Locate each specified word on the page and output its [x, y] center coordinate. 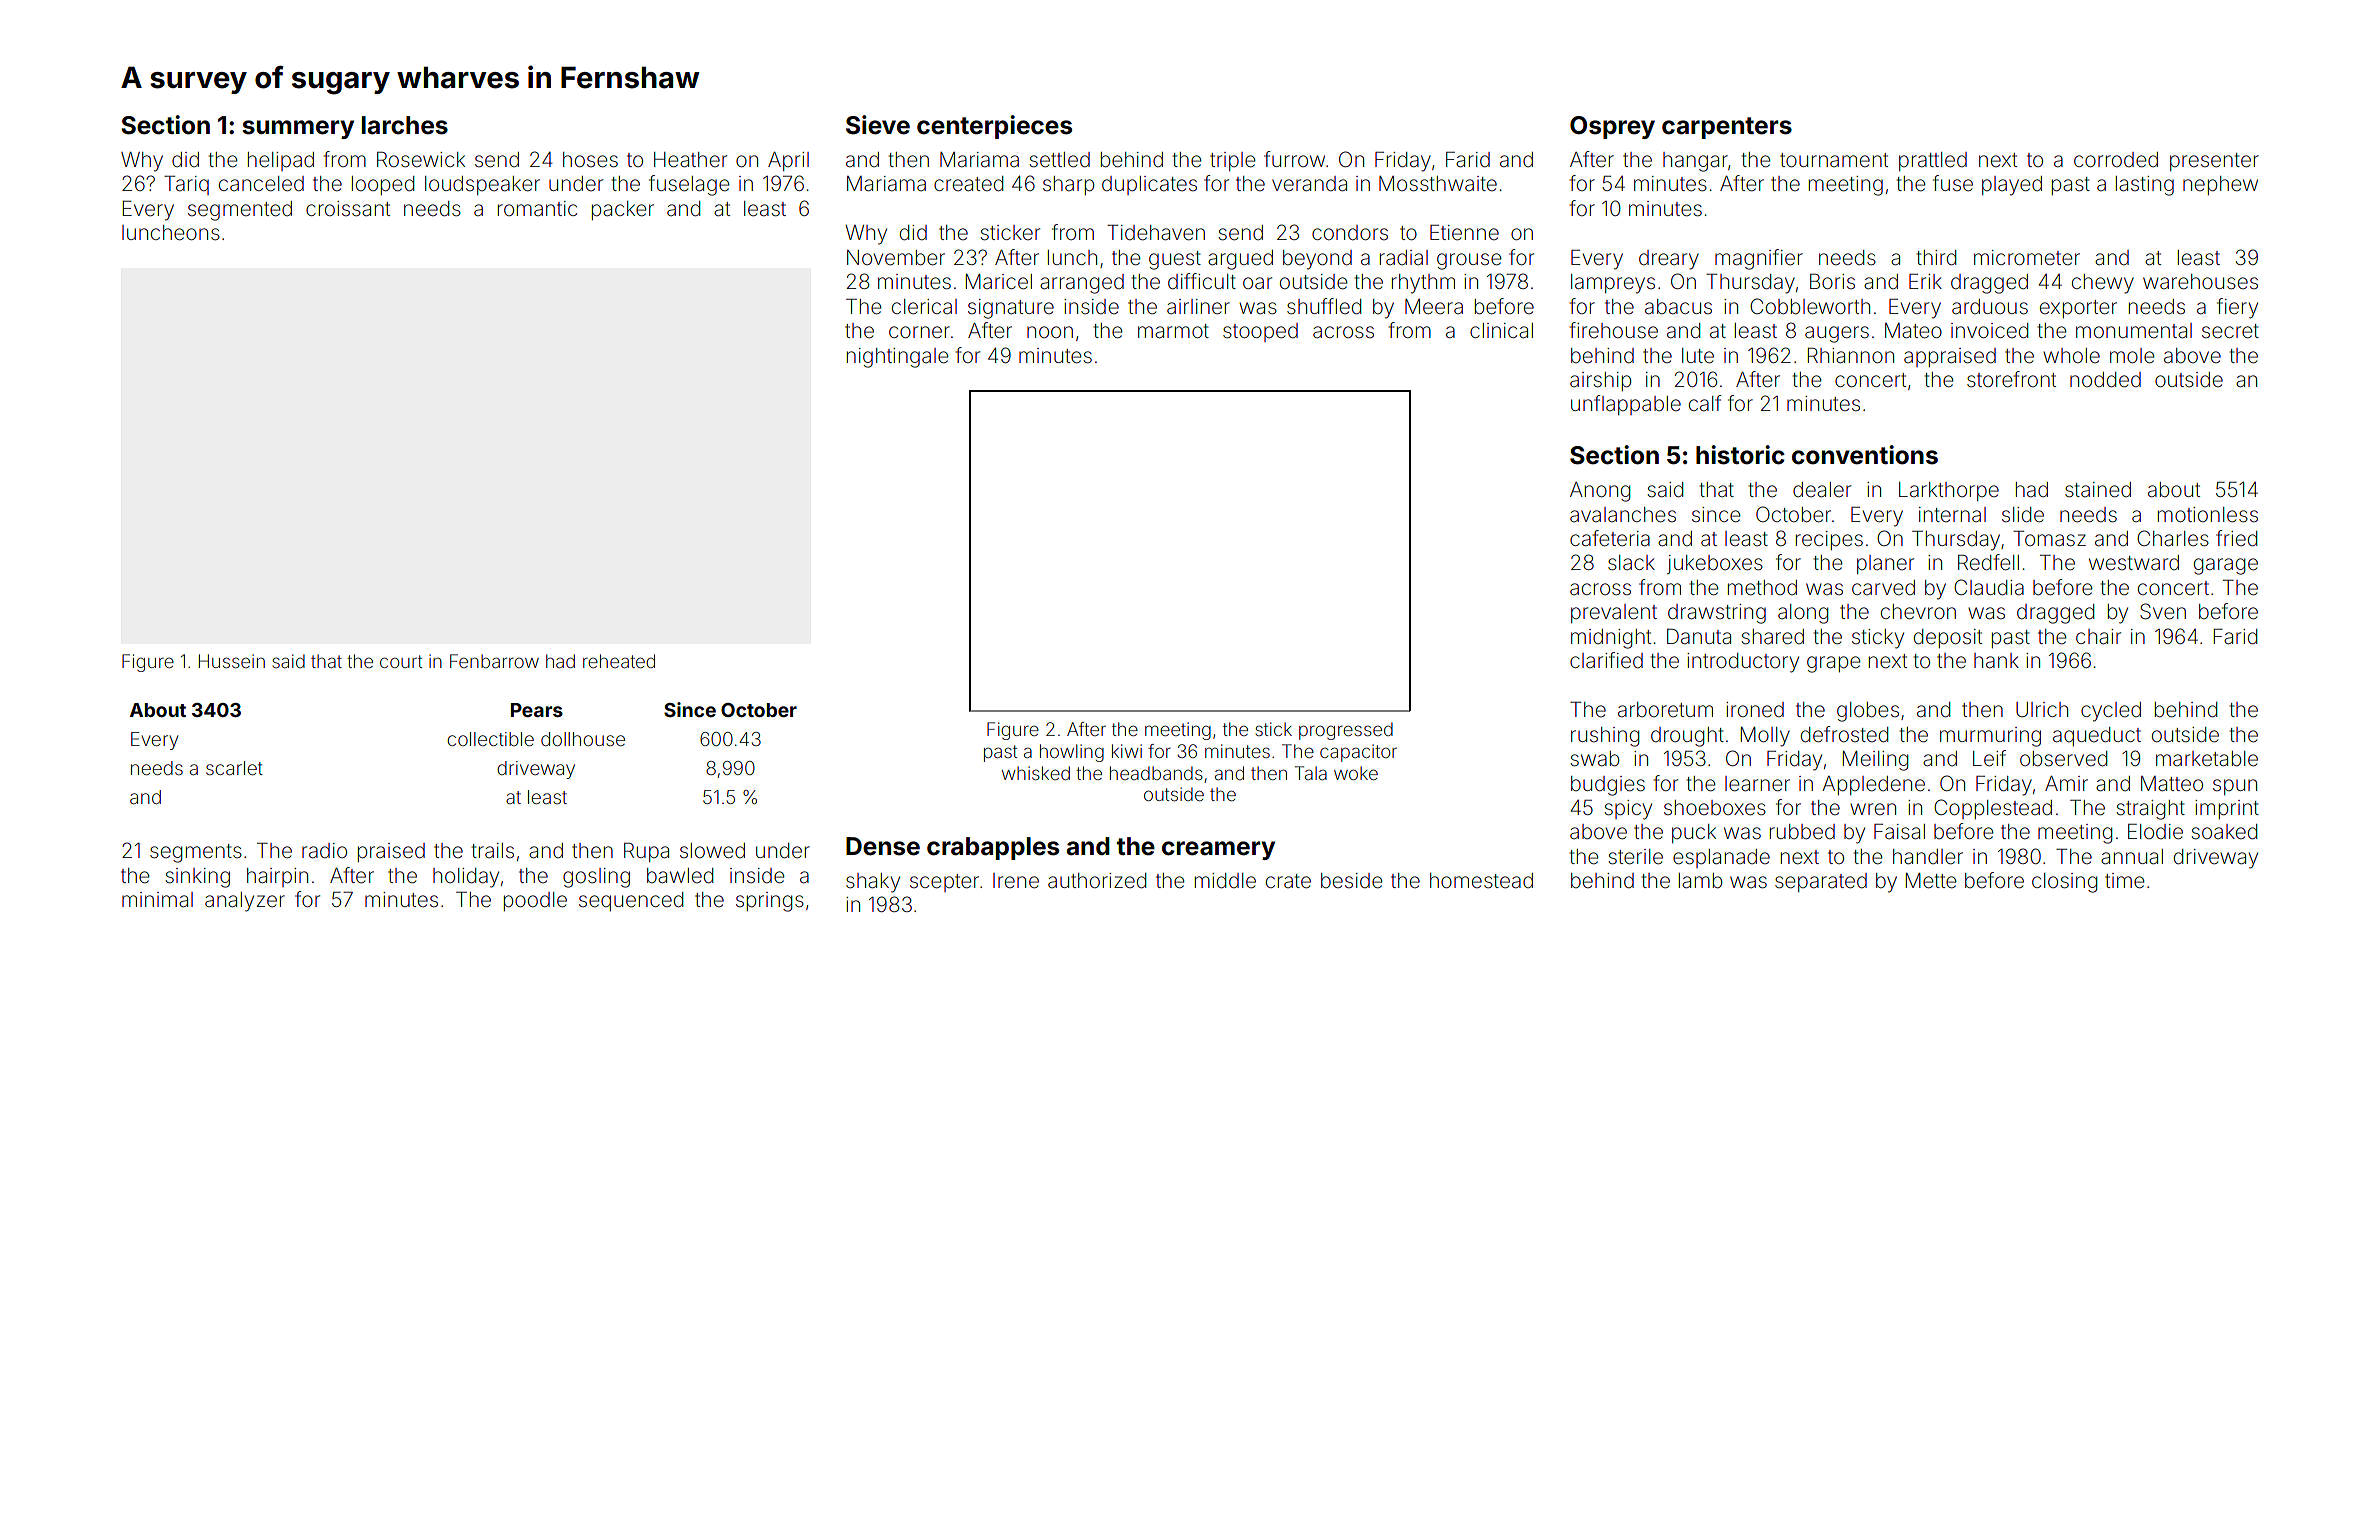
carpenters [1727, 128]
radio [324, 850]
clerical [924, 307]
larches [405, 125]
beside [1352, 881]
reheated [619, 661]
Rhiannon [1851, 355]
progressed [1346, 731]
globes [1868, 712]
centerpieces [994, 127]
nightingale [898, 358]
